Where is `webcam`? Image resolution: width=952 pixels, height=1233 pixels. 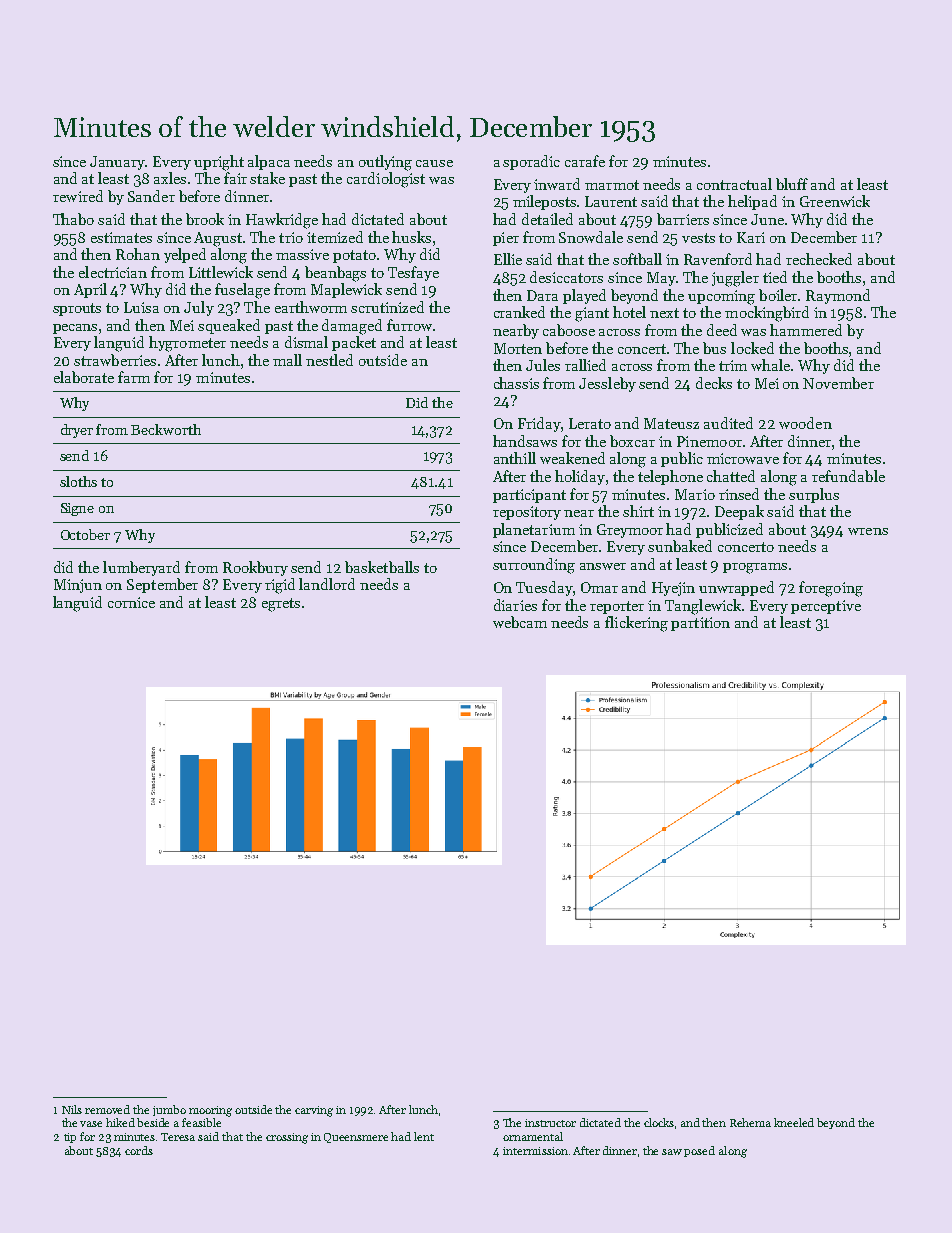
webcam is located at coordinates (520, 622).
